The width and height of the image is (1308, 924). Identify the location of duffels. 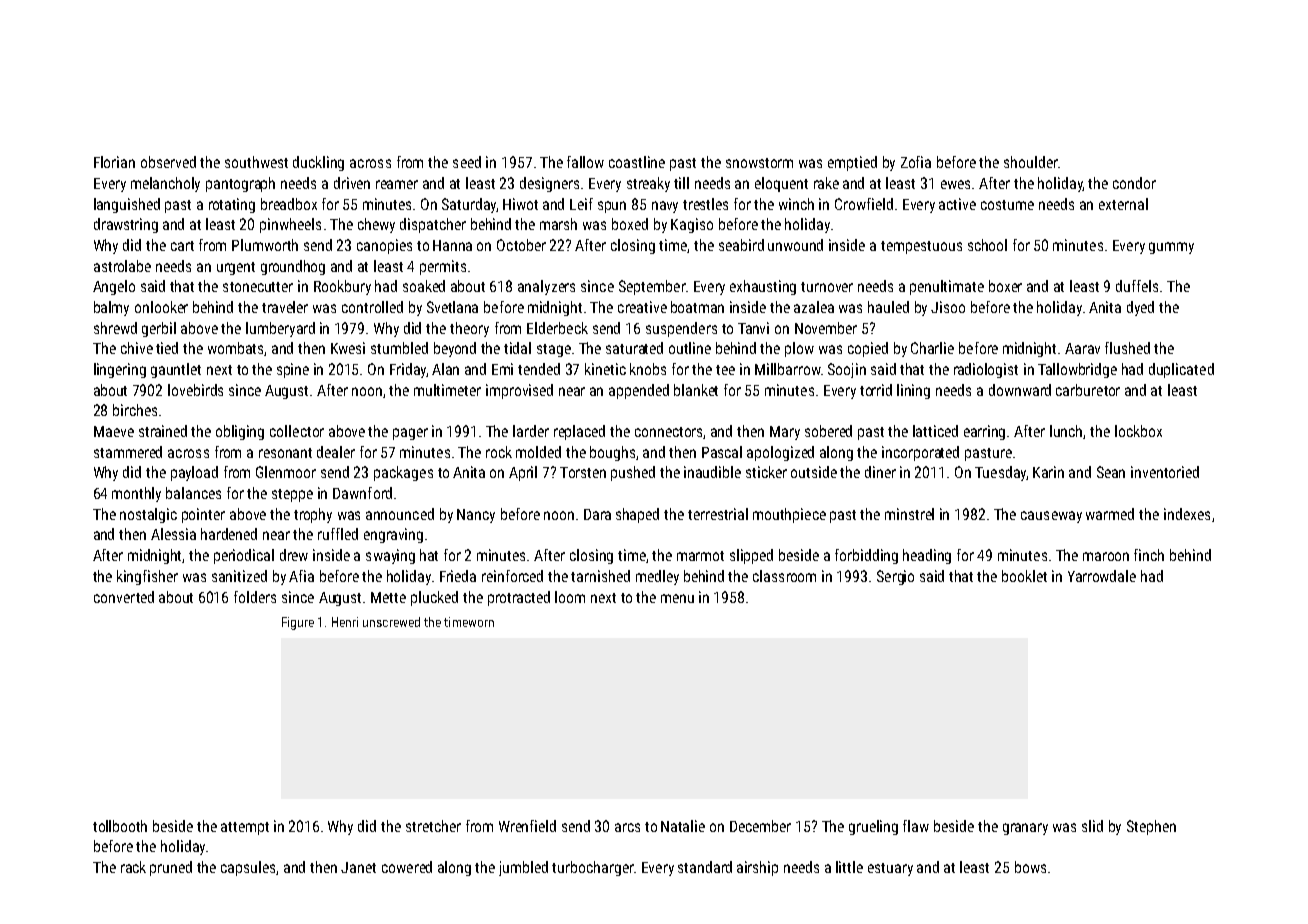
(1137, 286).
